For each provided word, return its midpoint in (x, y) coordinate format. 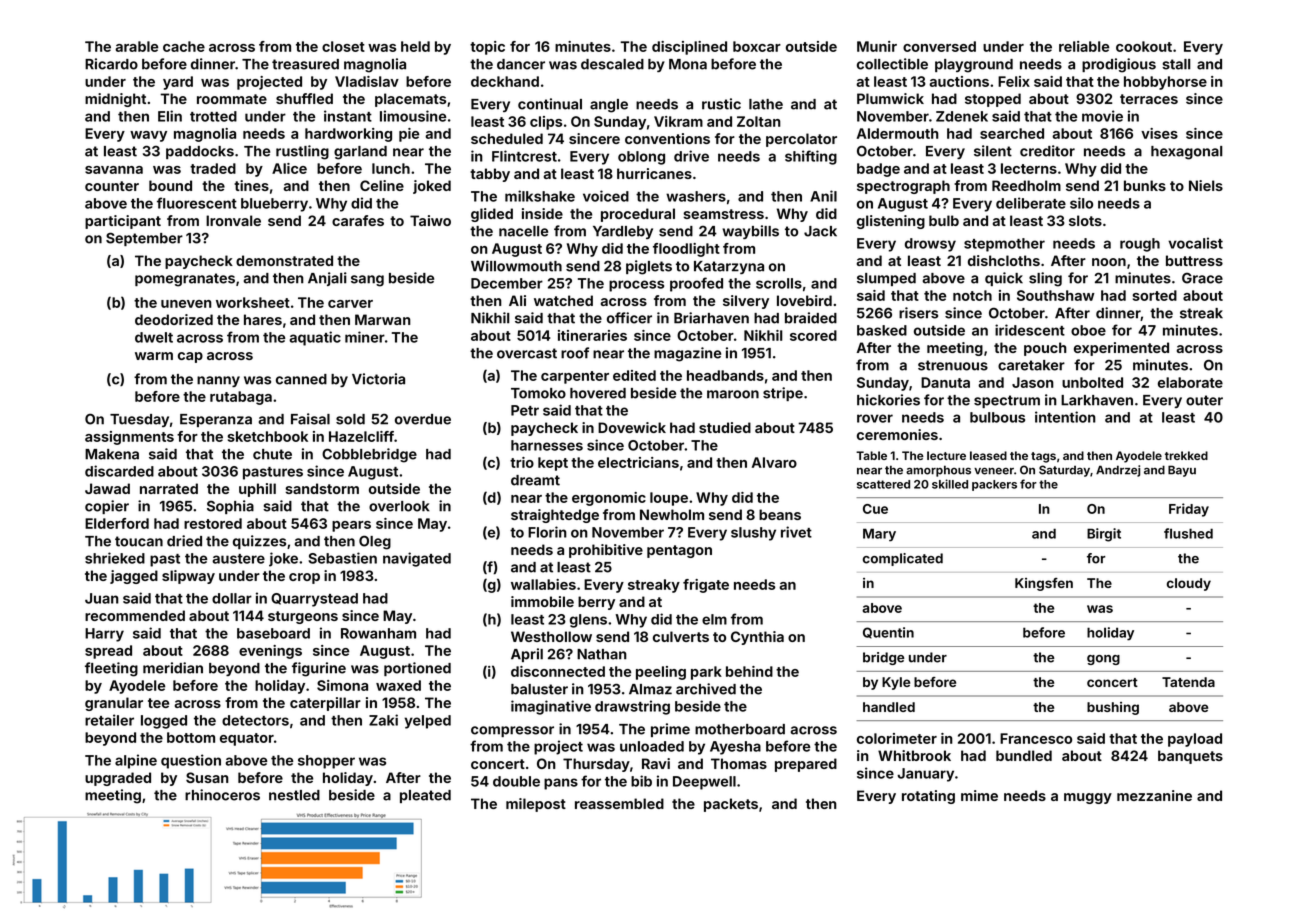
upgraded (118, 779)
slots (1085, 220)
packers (994, 485)
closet (343, 46)
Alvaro (774, 462)
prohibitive (606, 551)
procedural (638, 215)
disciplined (689, 48)
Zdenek (962, 116)
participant (123, 222)
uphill (257, 490)
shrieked (115, 558)
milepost (536, 805)
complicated (903, 559)
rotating (928, 797)
